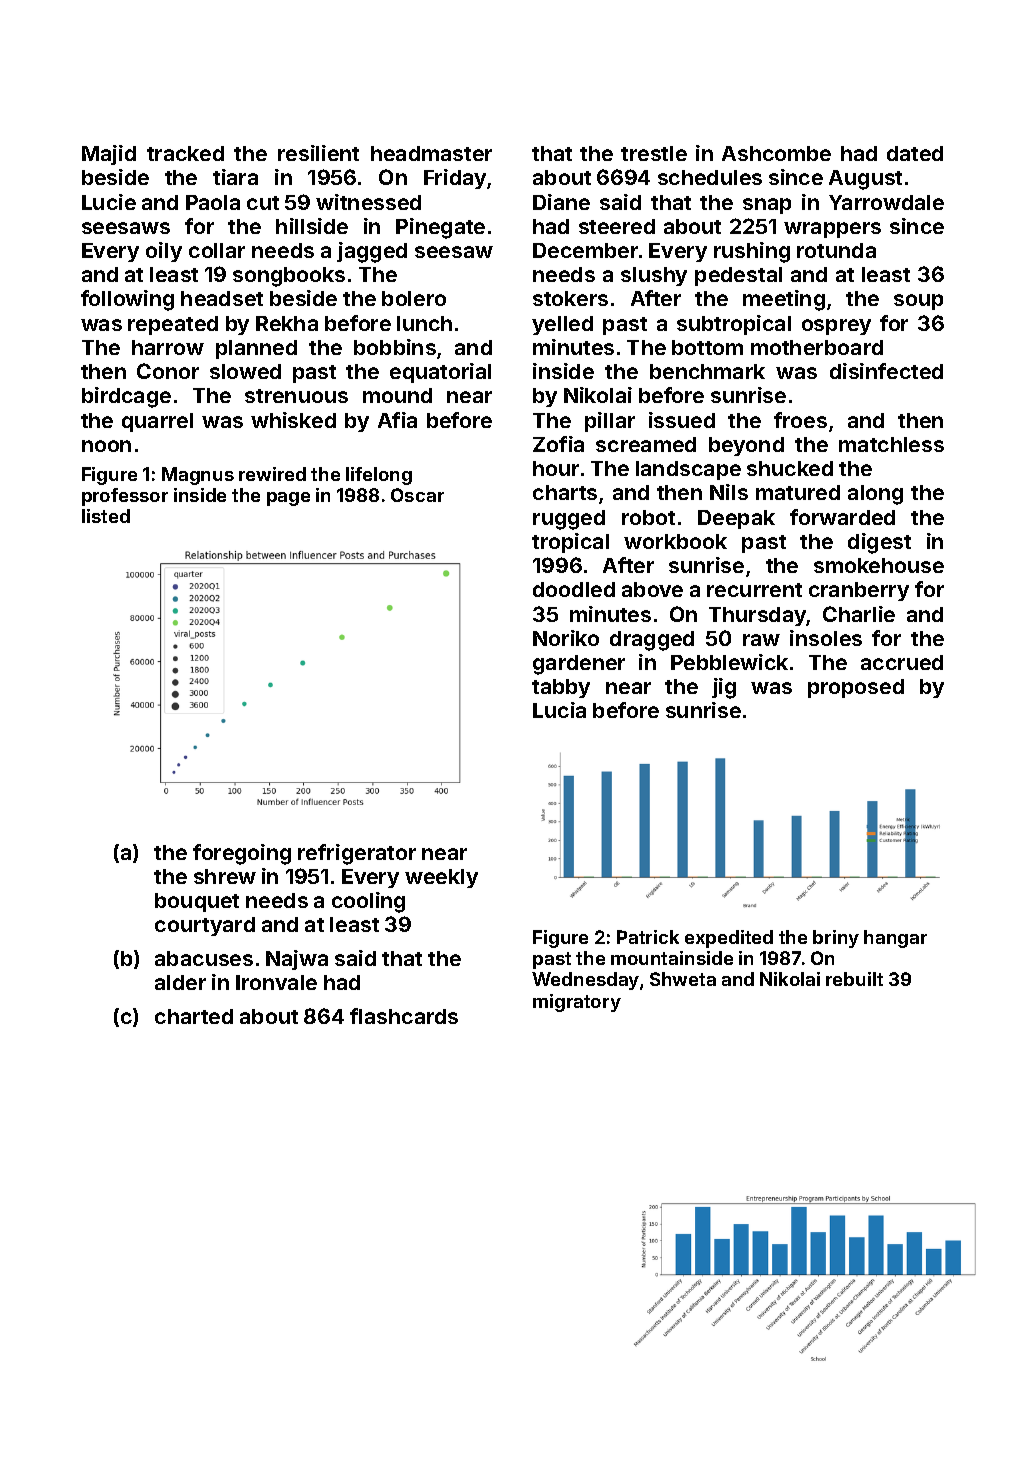  What do you see at coordinates (654, 276) in the page?
I see `slushy` at bounding box center [654, 276].
